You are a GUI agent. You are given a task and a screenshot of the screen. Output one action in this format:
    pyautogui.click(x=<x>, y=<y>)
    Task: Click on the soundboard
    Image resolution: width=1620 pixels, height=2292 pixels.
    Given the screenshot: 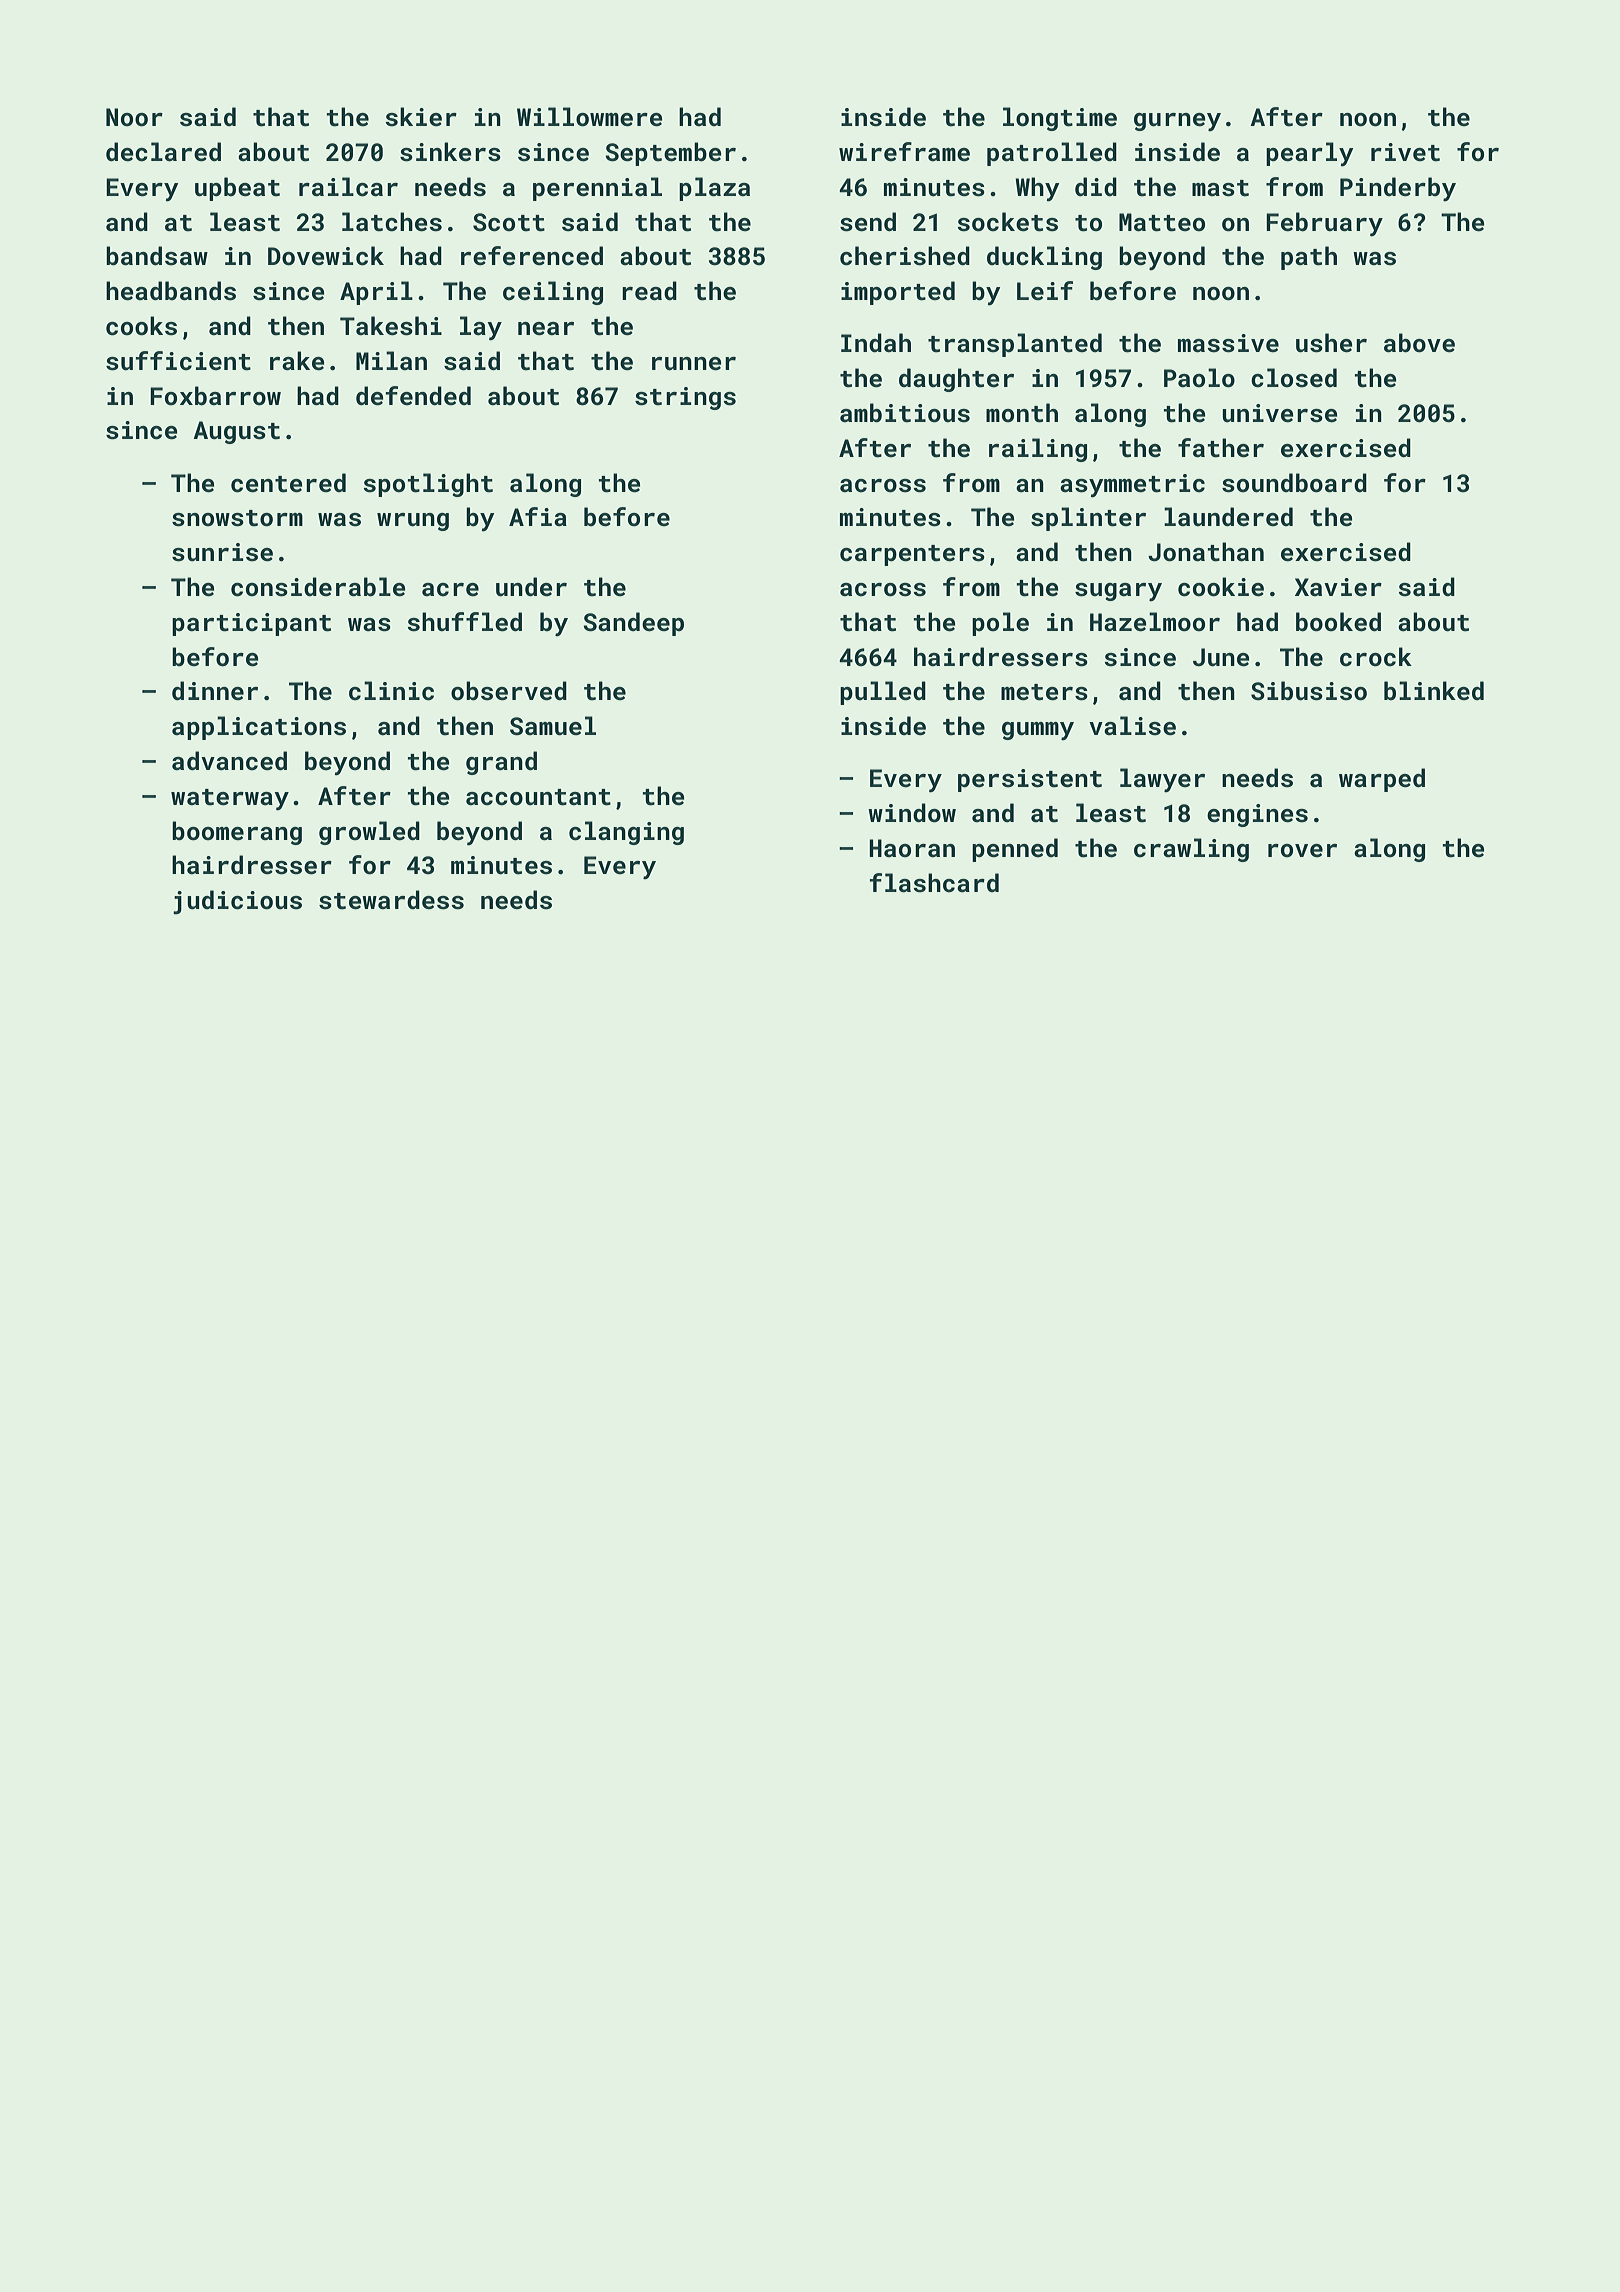 What is the action you would take?
    pyautogui.click(x=1294, y=483)
